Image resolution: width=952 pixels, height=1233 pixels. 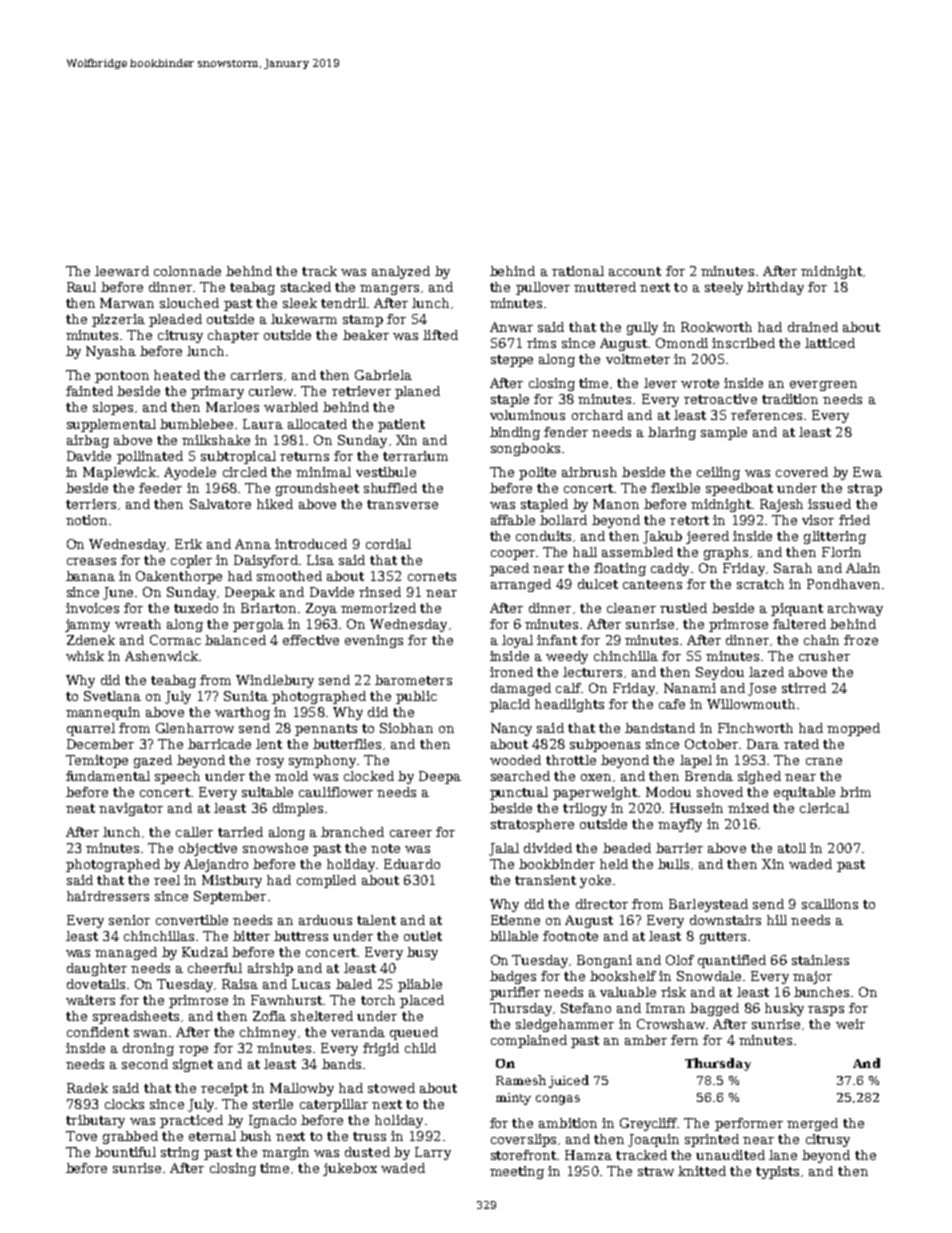 What do you see at coordinates (680, 960) in the screenshot?
I see `Olof` at bounding box center [680, 960].
